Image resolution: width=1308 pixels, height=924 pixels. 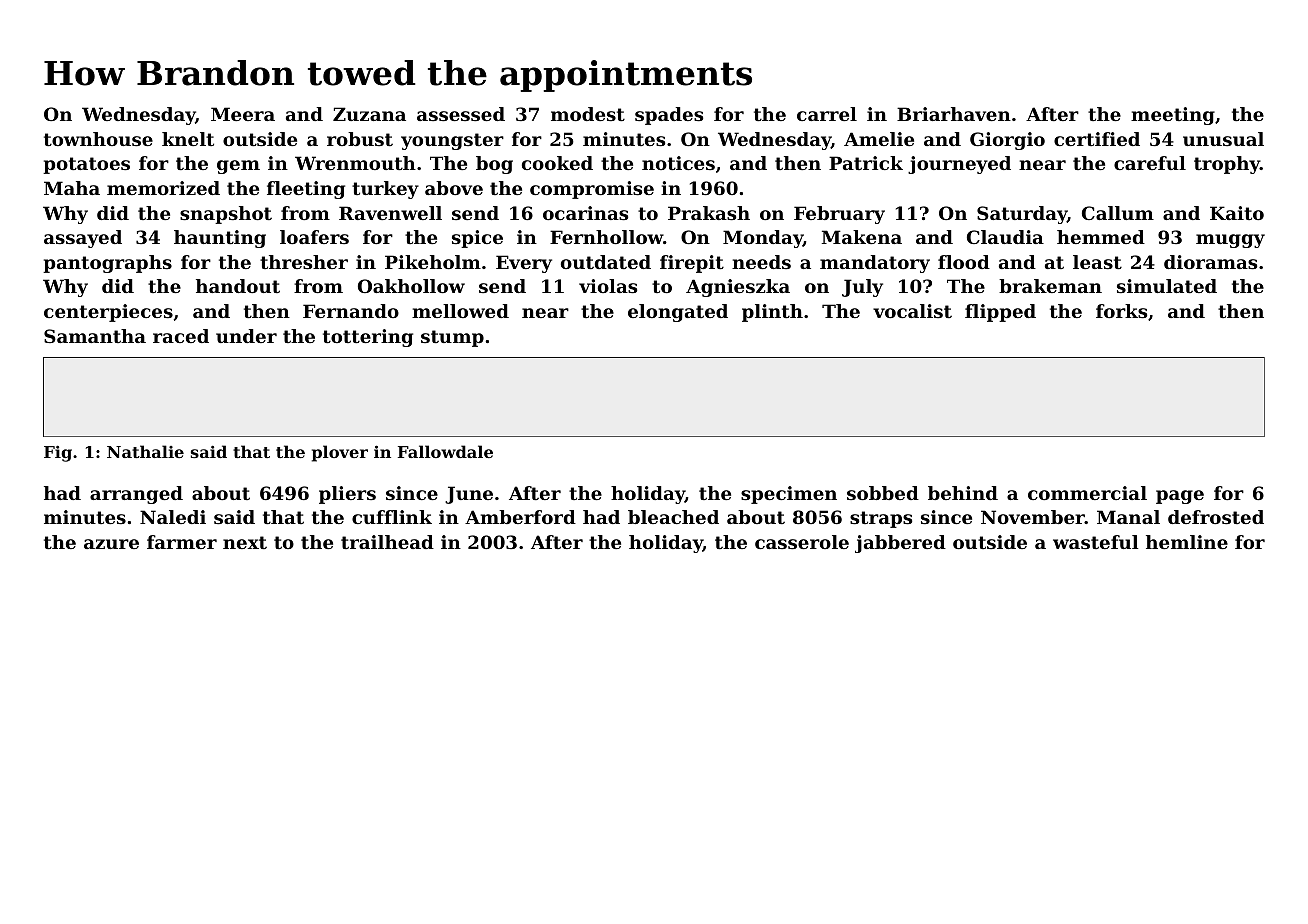 What do you see at coordinates (111, 544) in the document?
I see `azure` at bounding box center [111, 544].
